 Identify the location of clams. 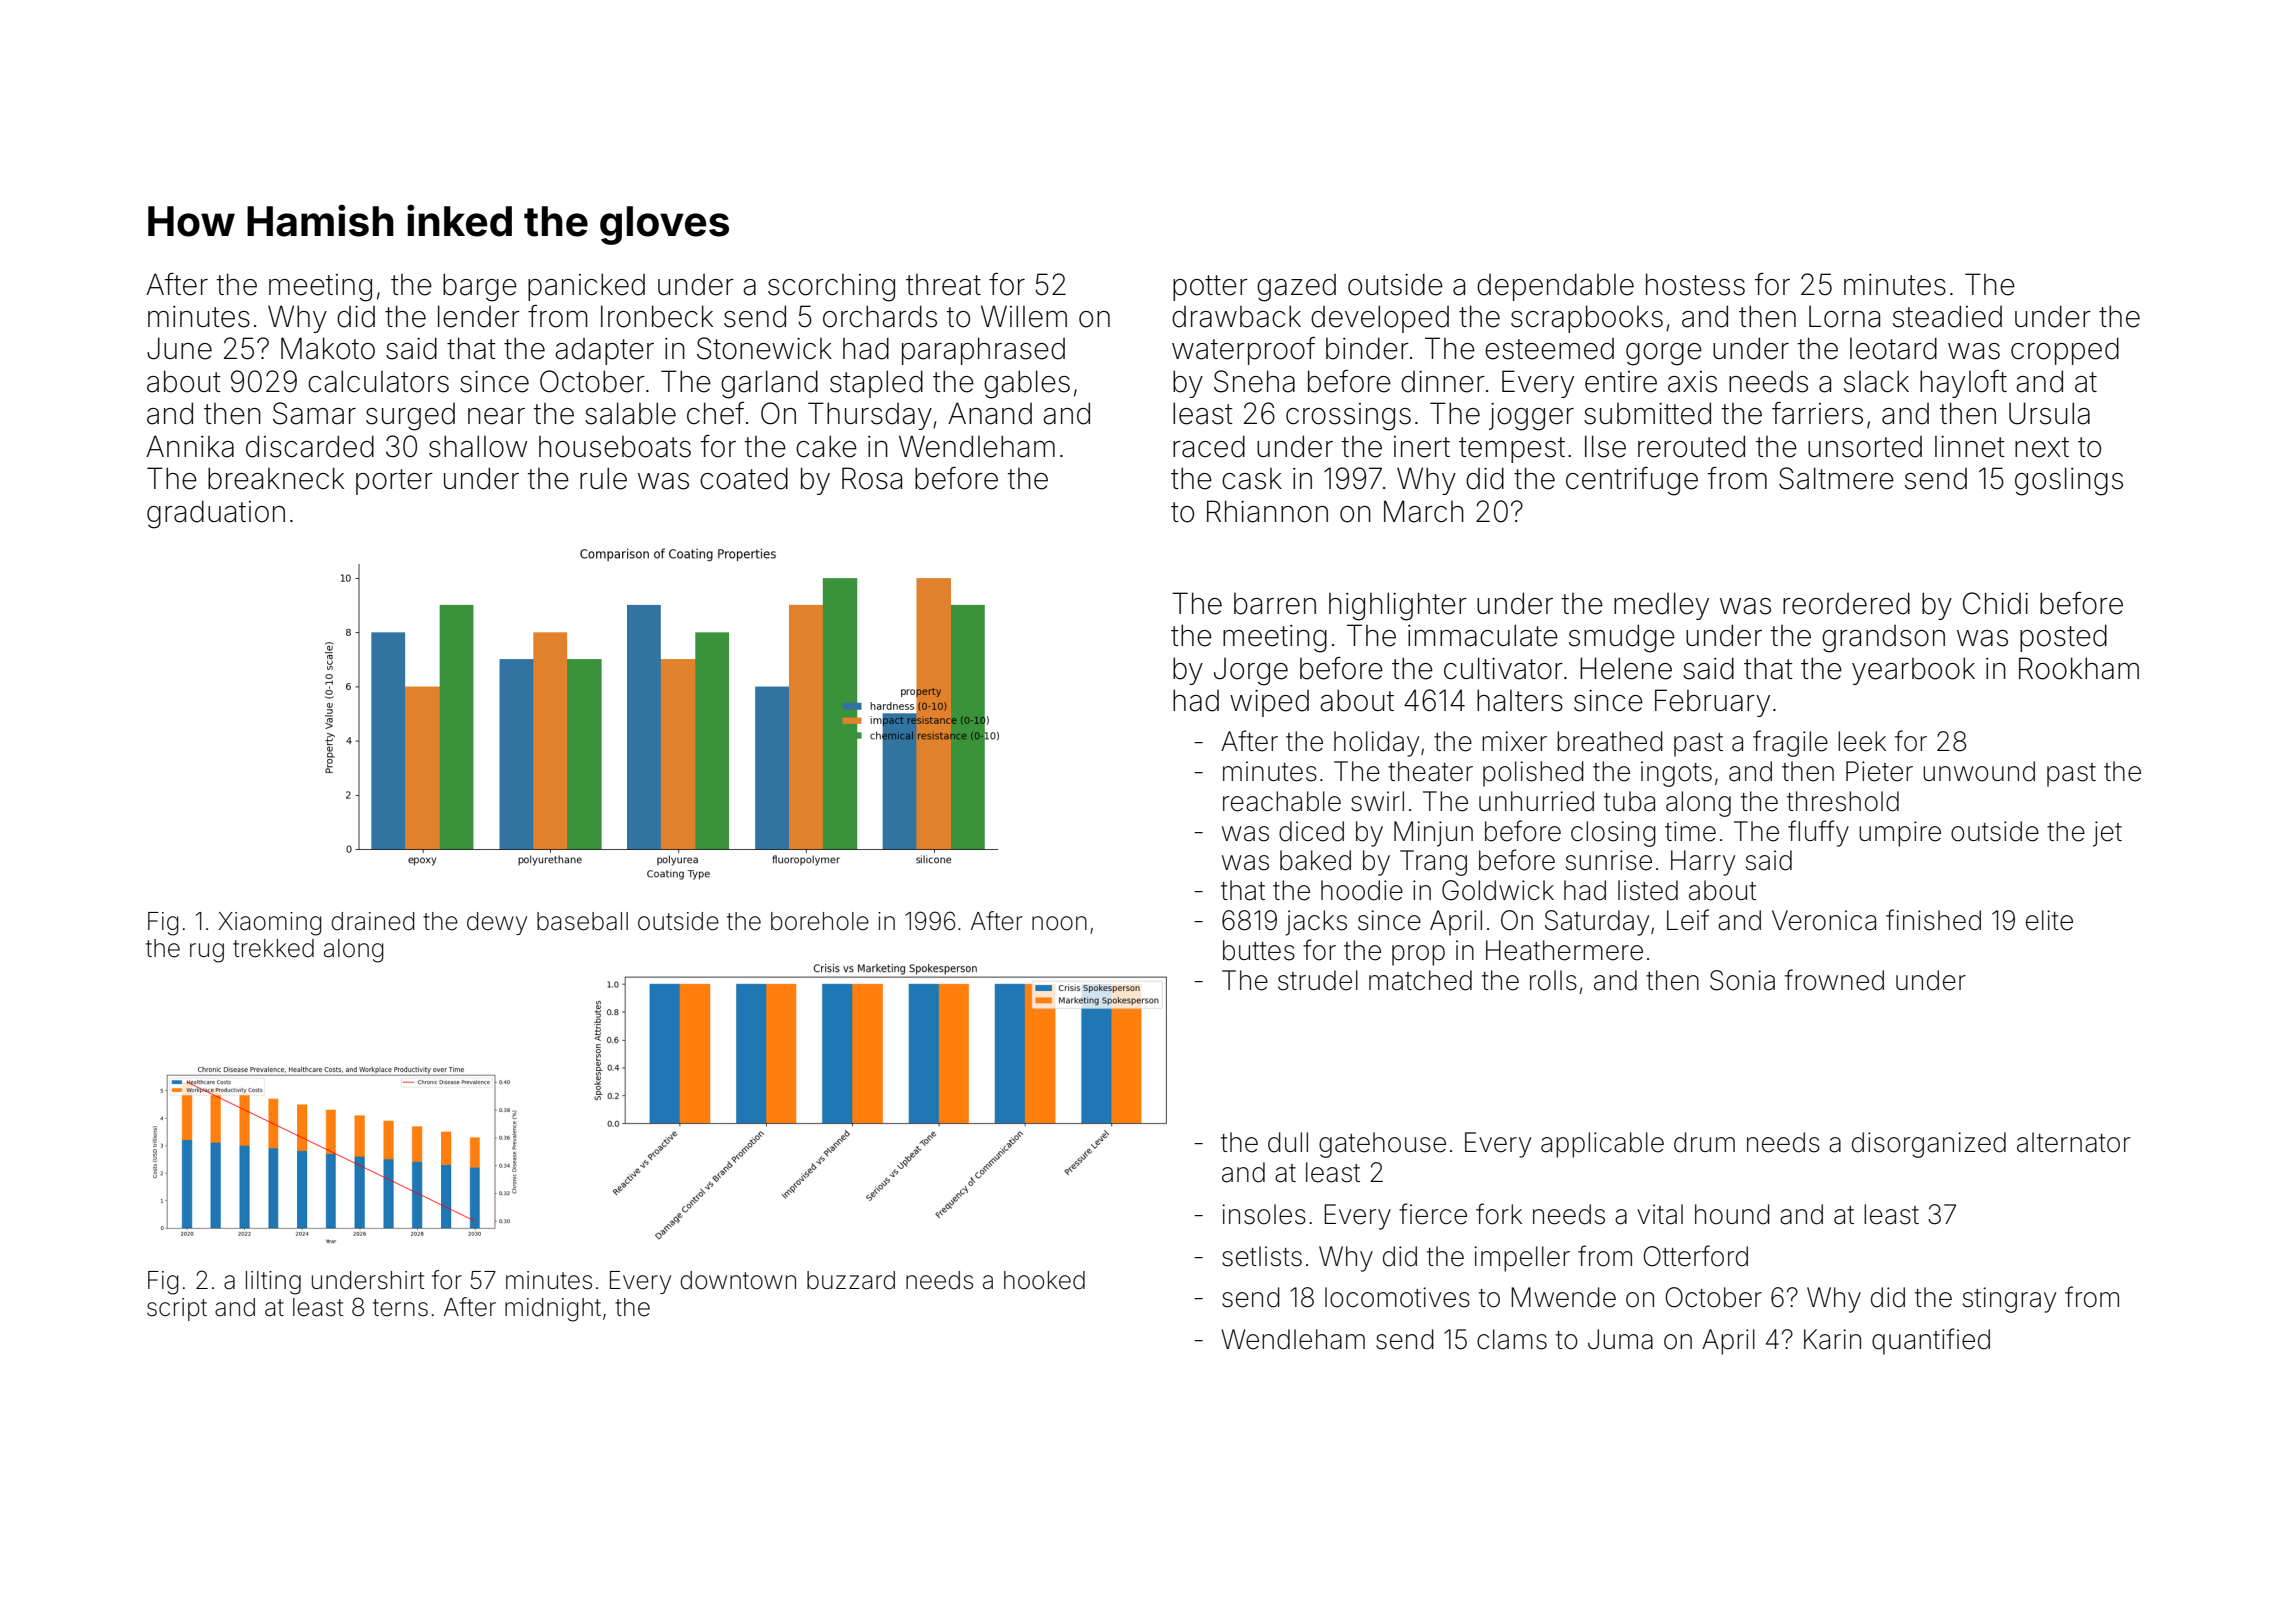
(1512, 1339).
